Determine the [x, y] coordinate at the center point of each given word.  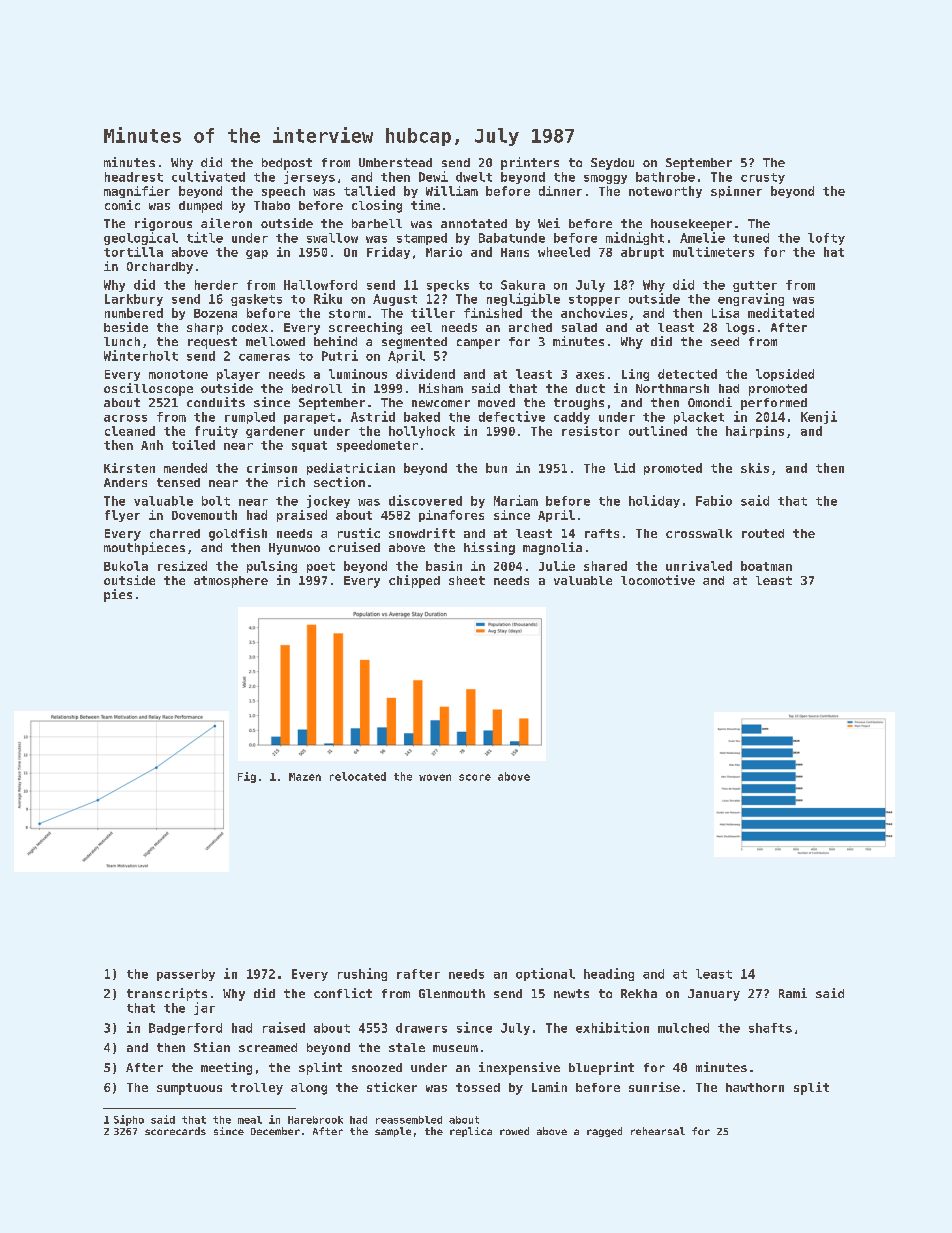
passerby [186, 975]
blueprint [601, 1068]
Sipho [129, 1120]
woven [435, 777]
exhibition [612, 1027]
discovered [425, 500]
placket [699, 418]
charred [175, 533]
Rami [793, 993]
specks [448, 286]
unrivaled [699, 566]
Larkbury [134, 300]
